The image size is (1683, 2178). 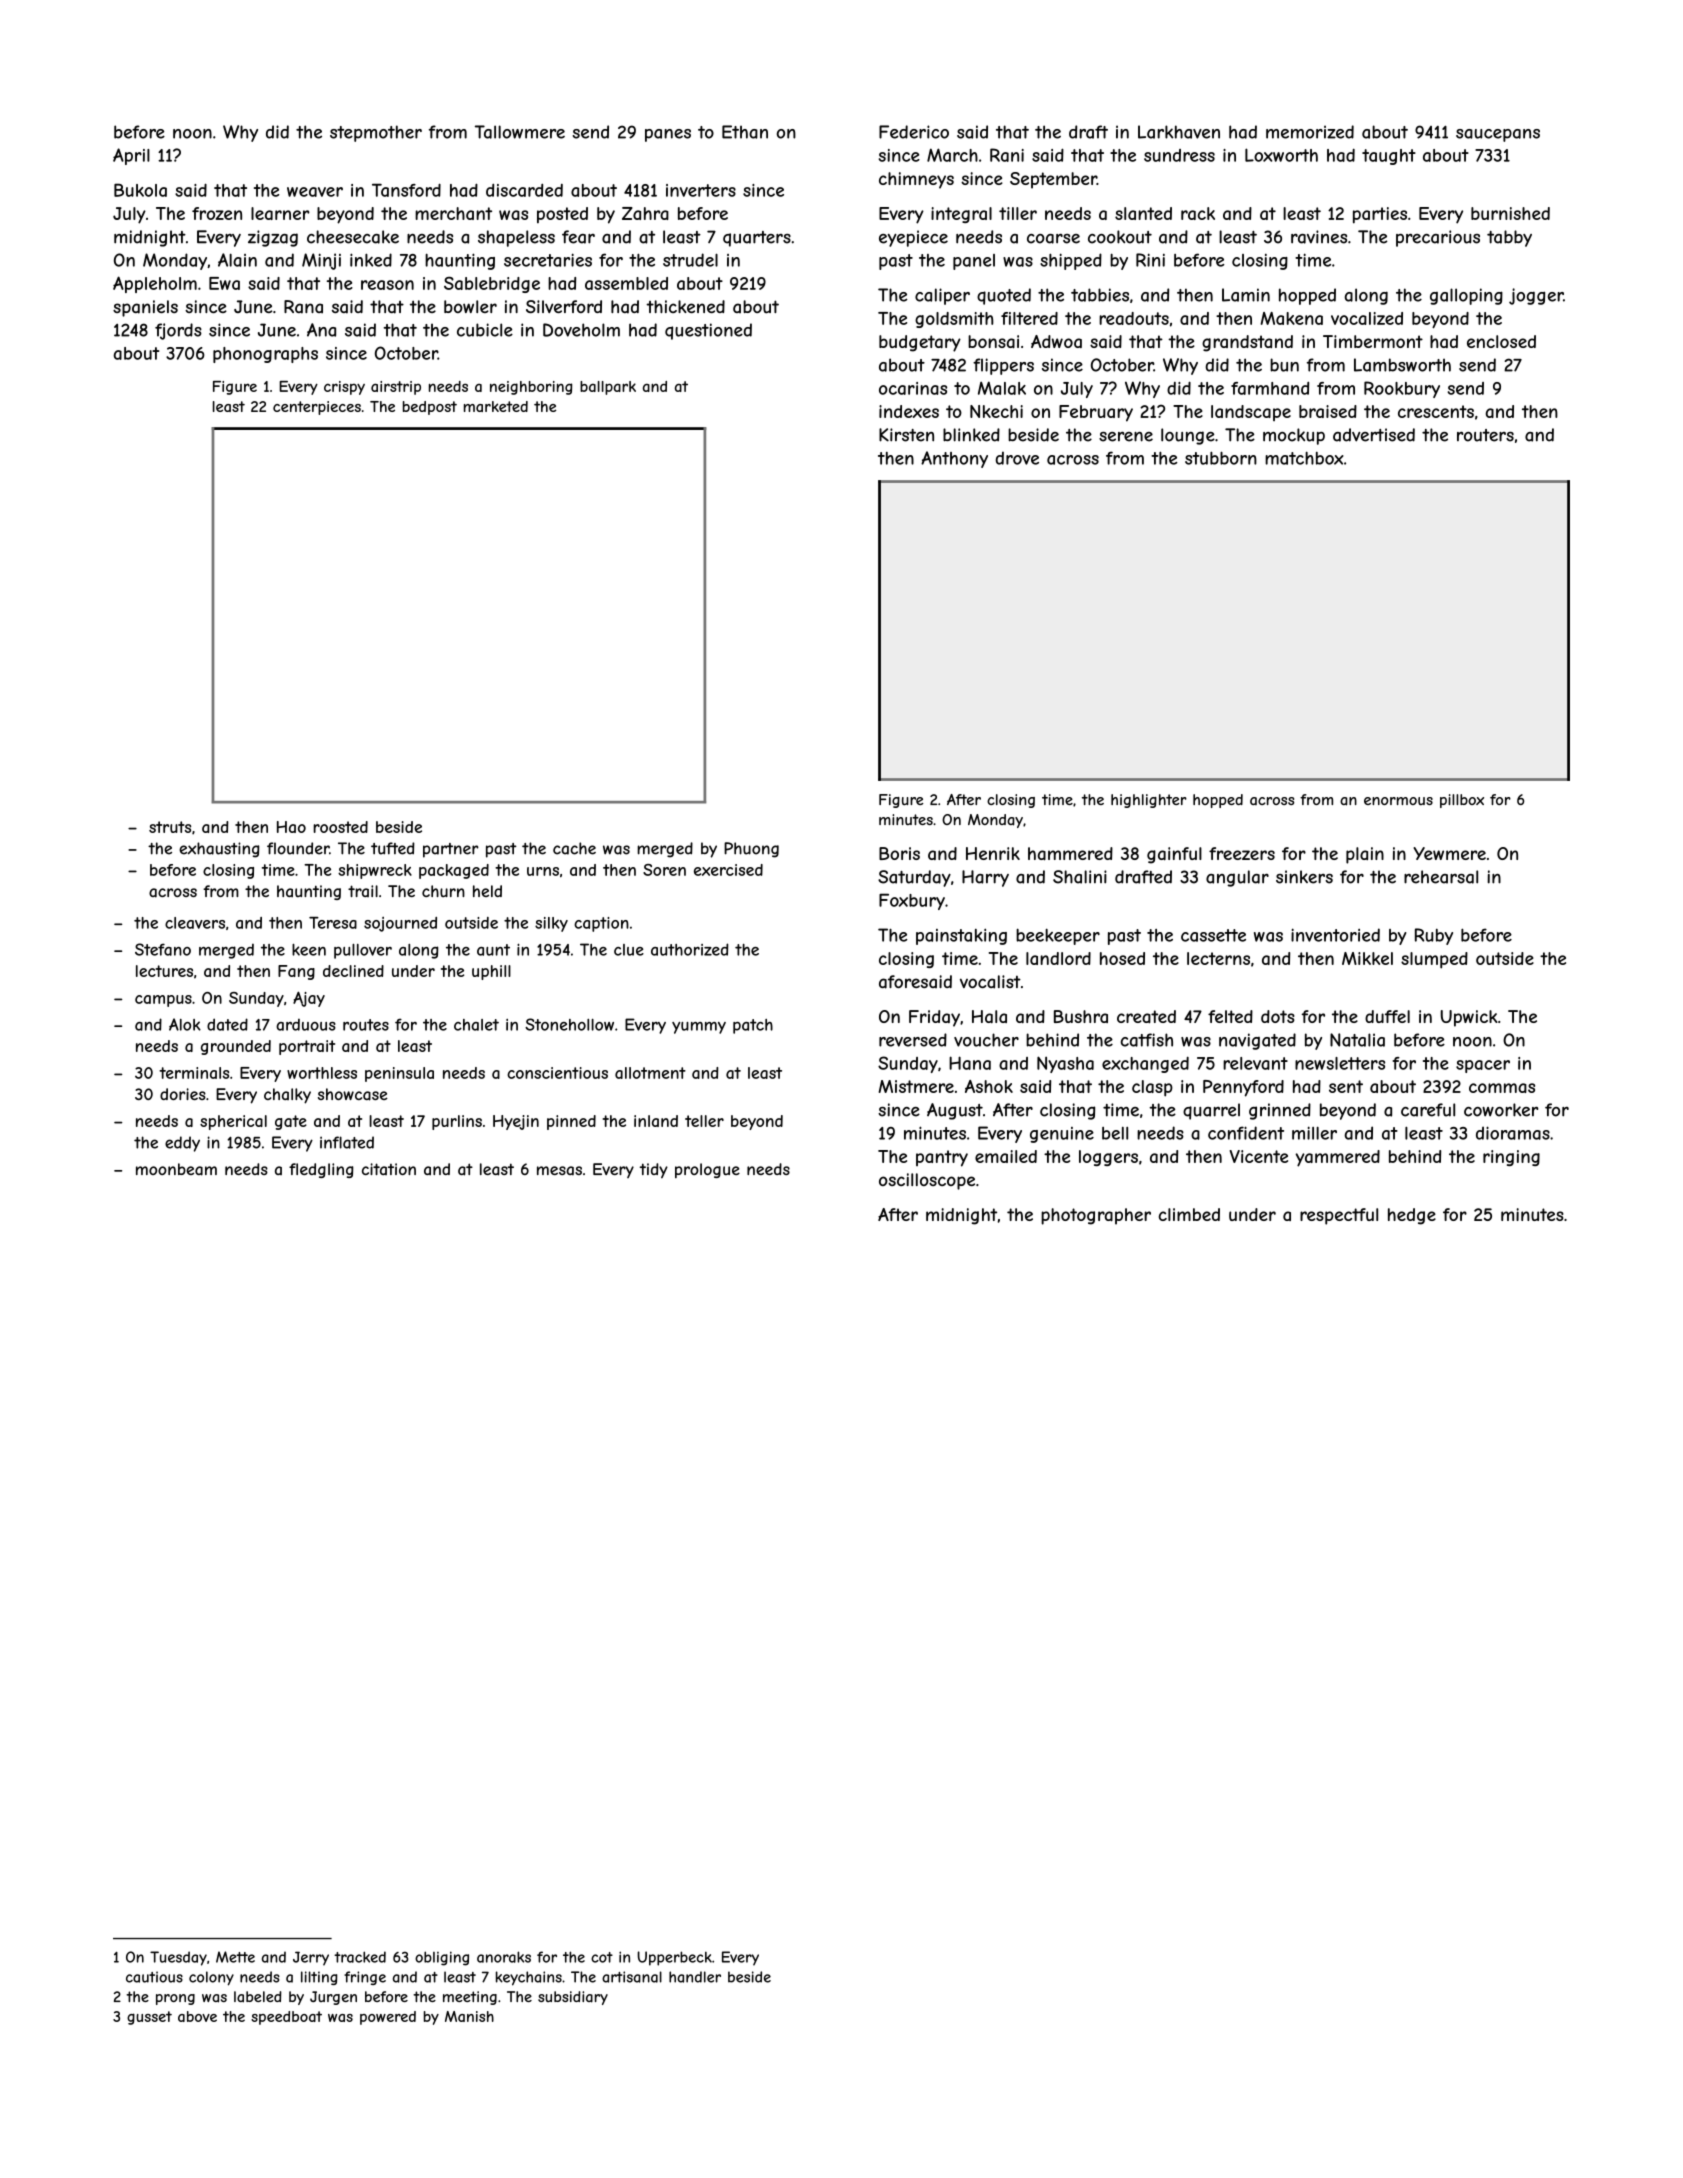 What do you see at coordinates (303, 307) in the page?
I see `Rana` at bounding box center [303, 307].
